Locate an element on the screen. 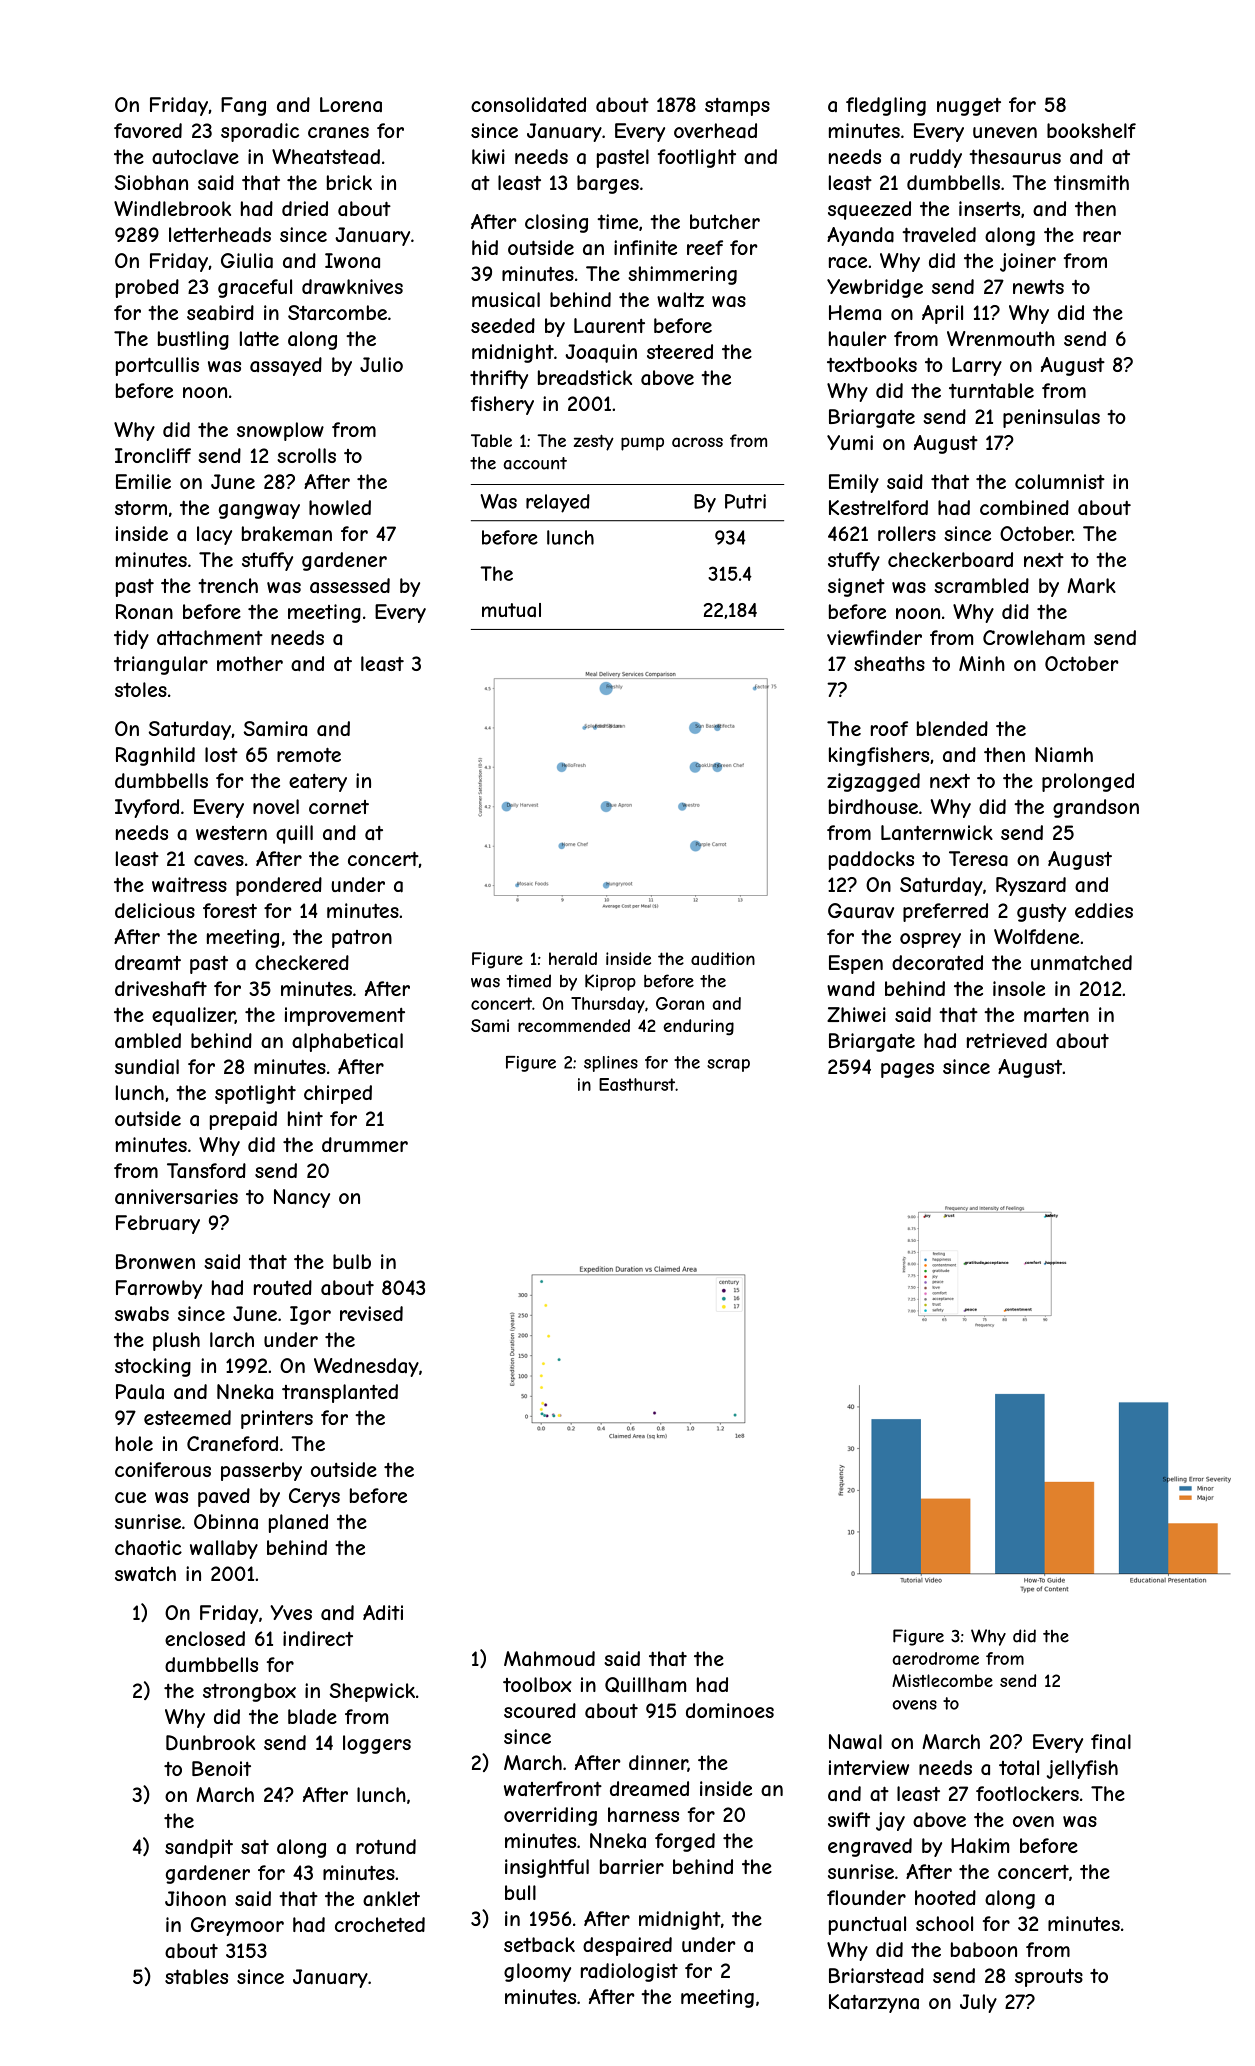 The image size is (1255, 2066). splines is located at coordinates (611, 1064).
